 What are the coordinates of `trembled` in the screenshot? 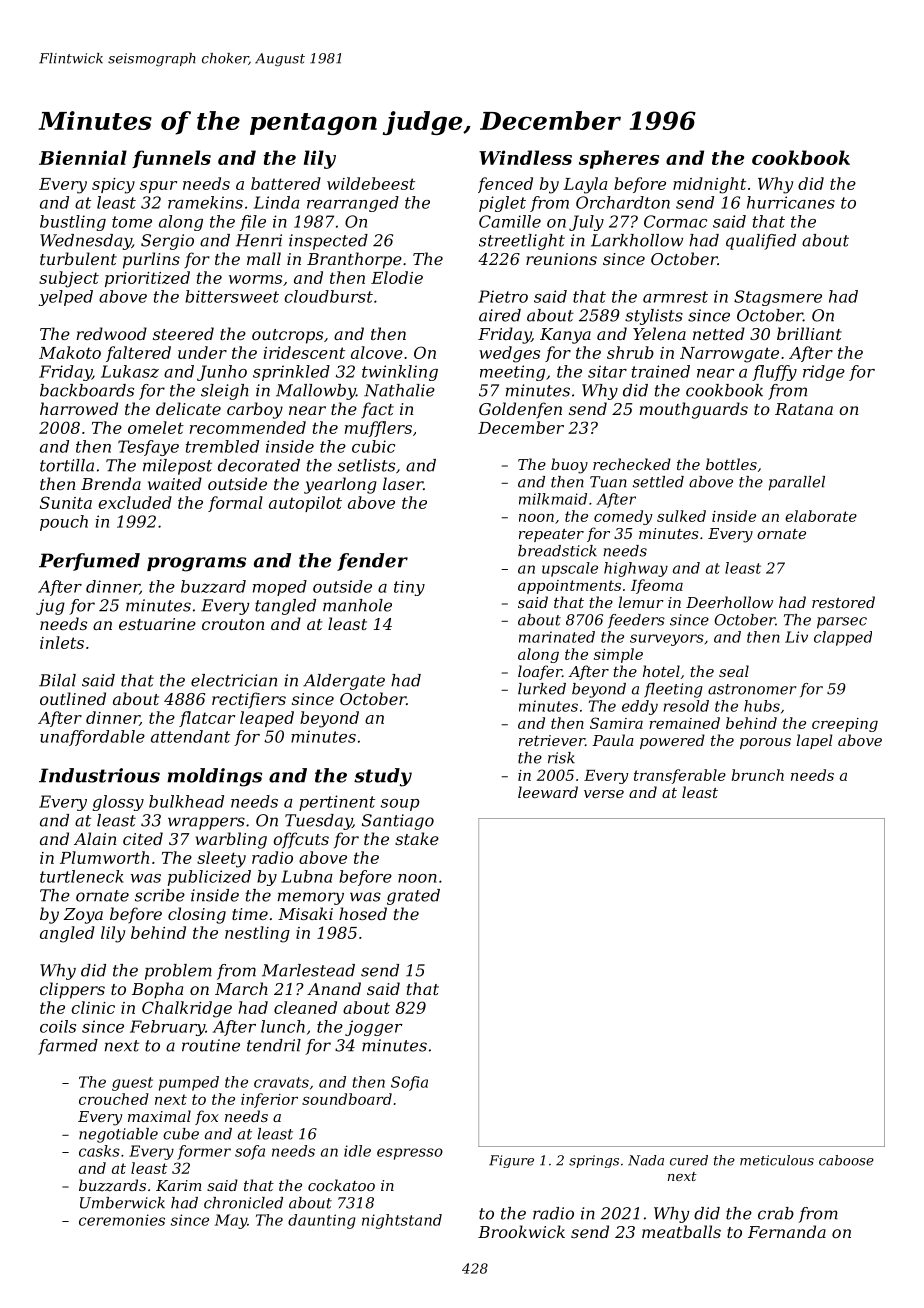 It's located at (222, 446).
